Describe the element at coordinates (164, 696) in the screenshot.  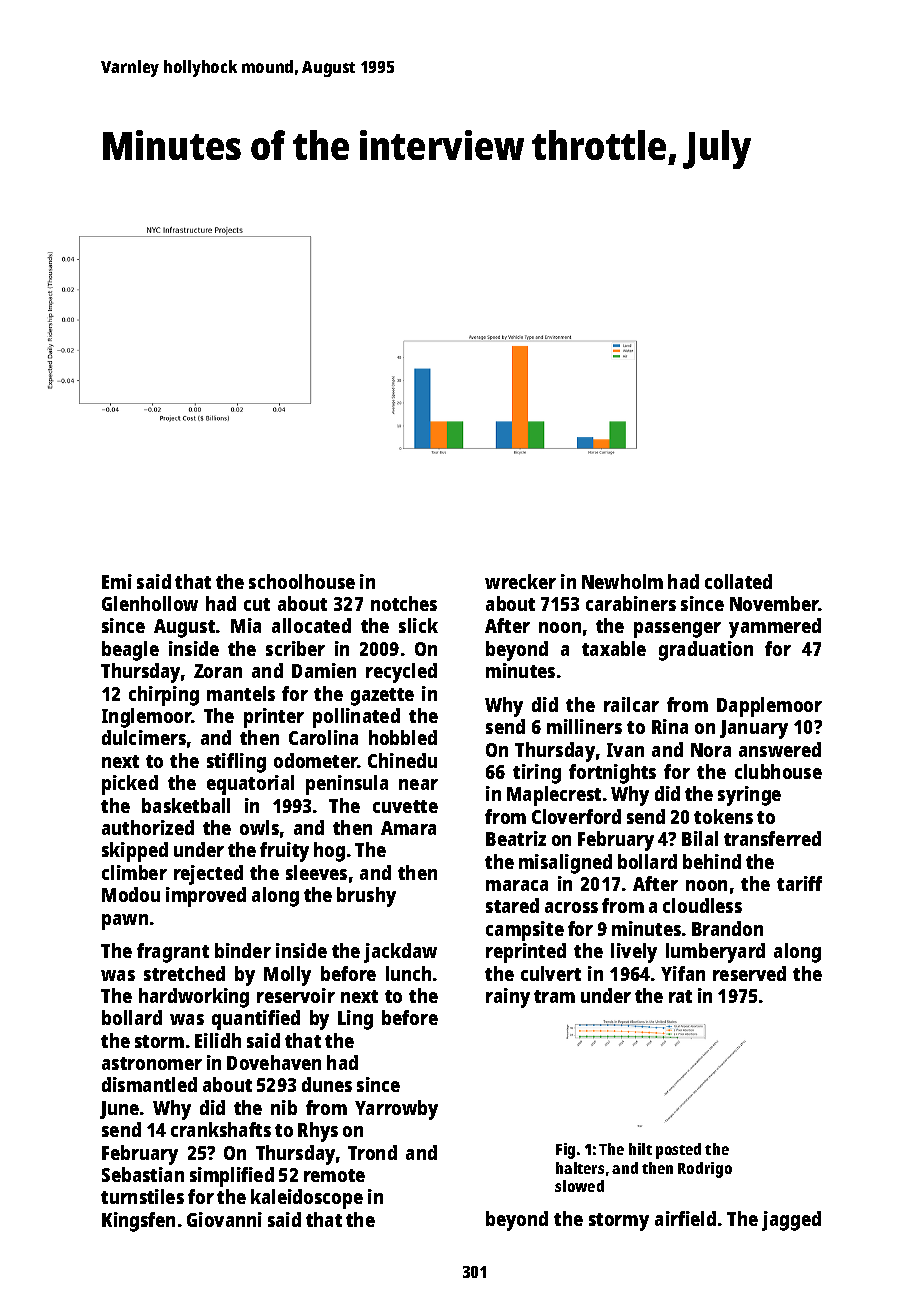
I see `chirping` at that location.
